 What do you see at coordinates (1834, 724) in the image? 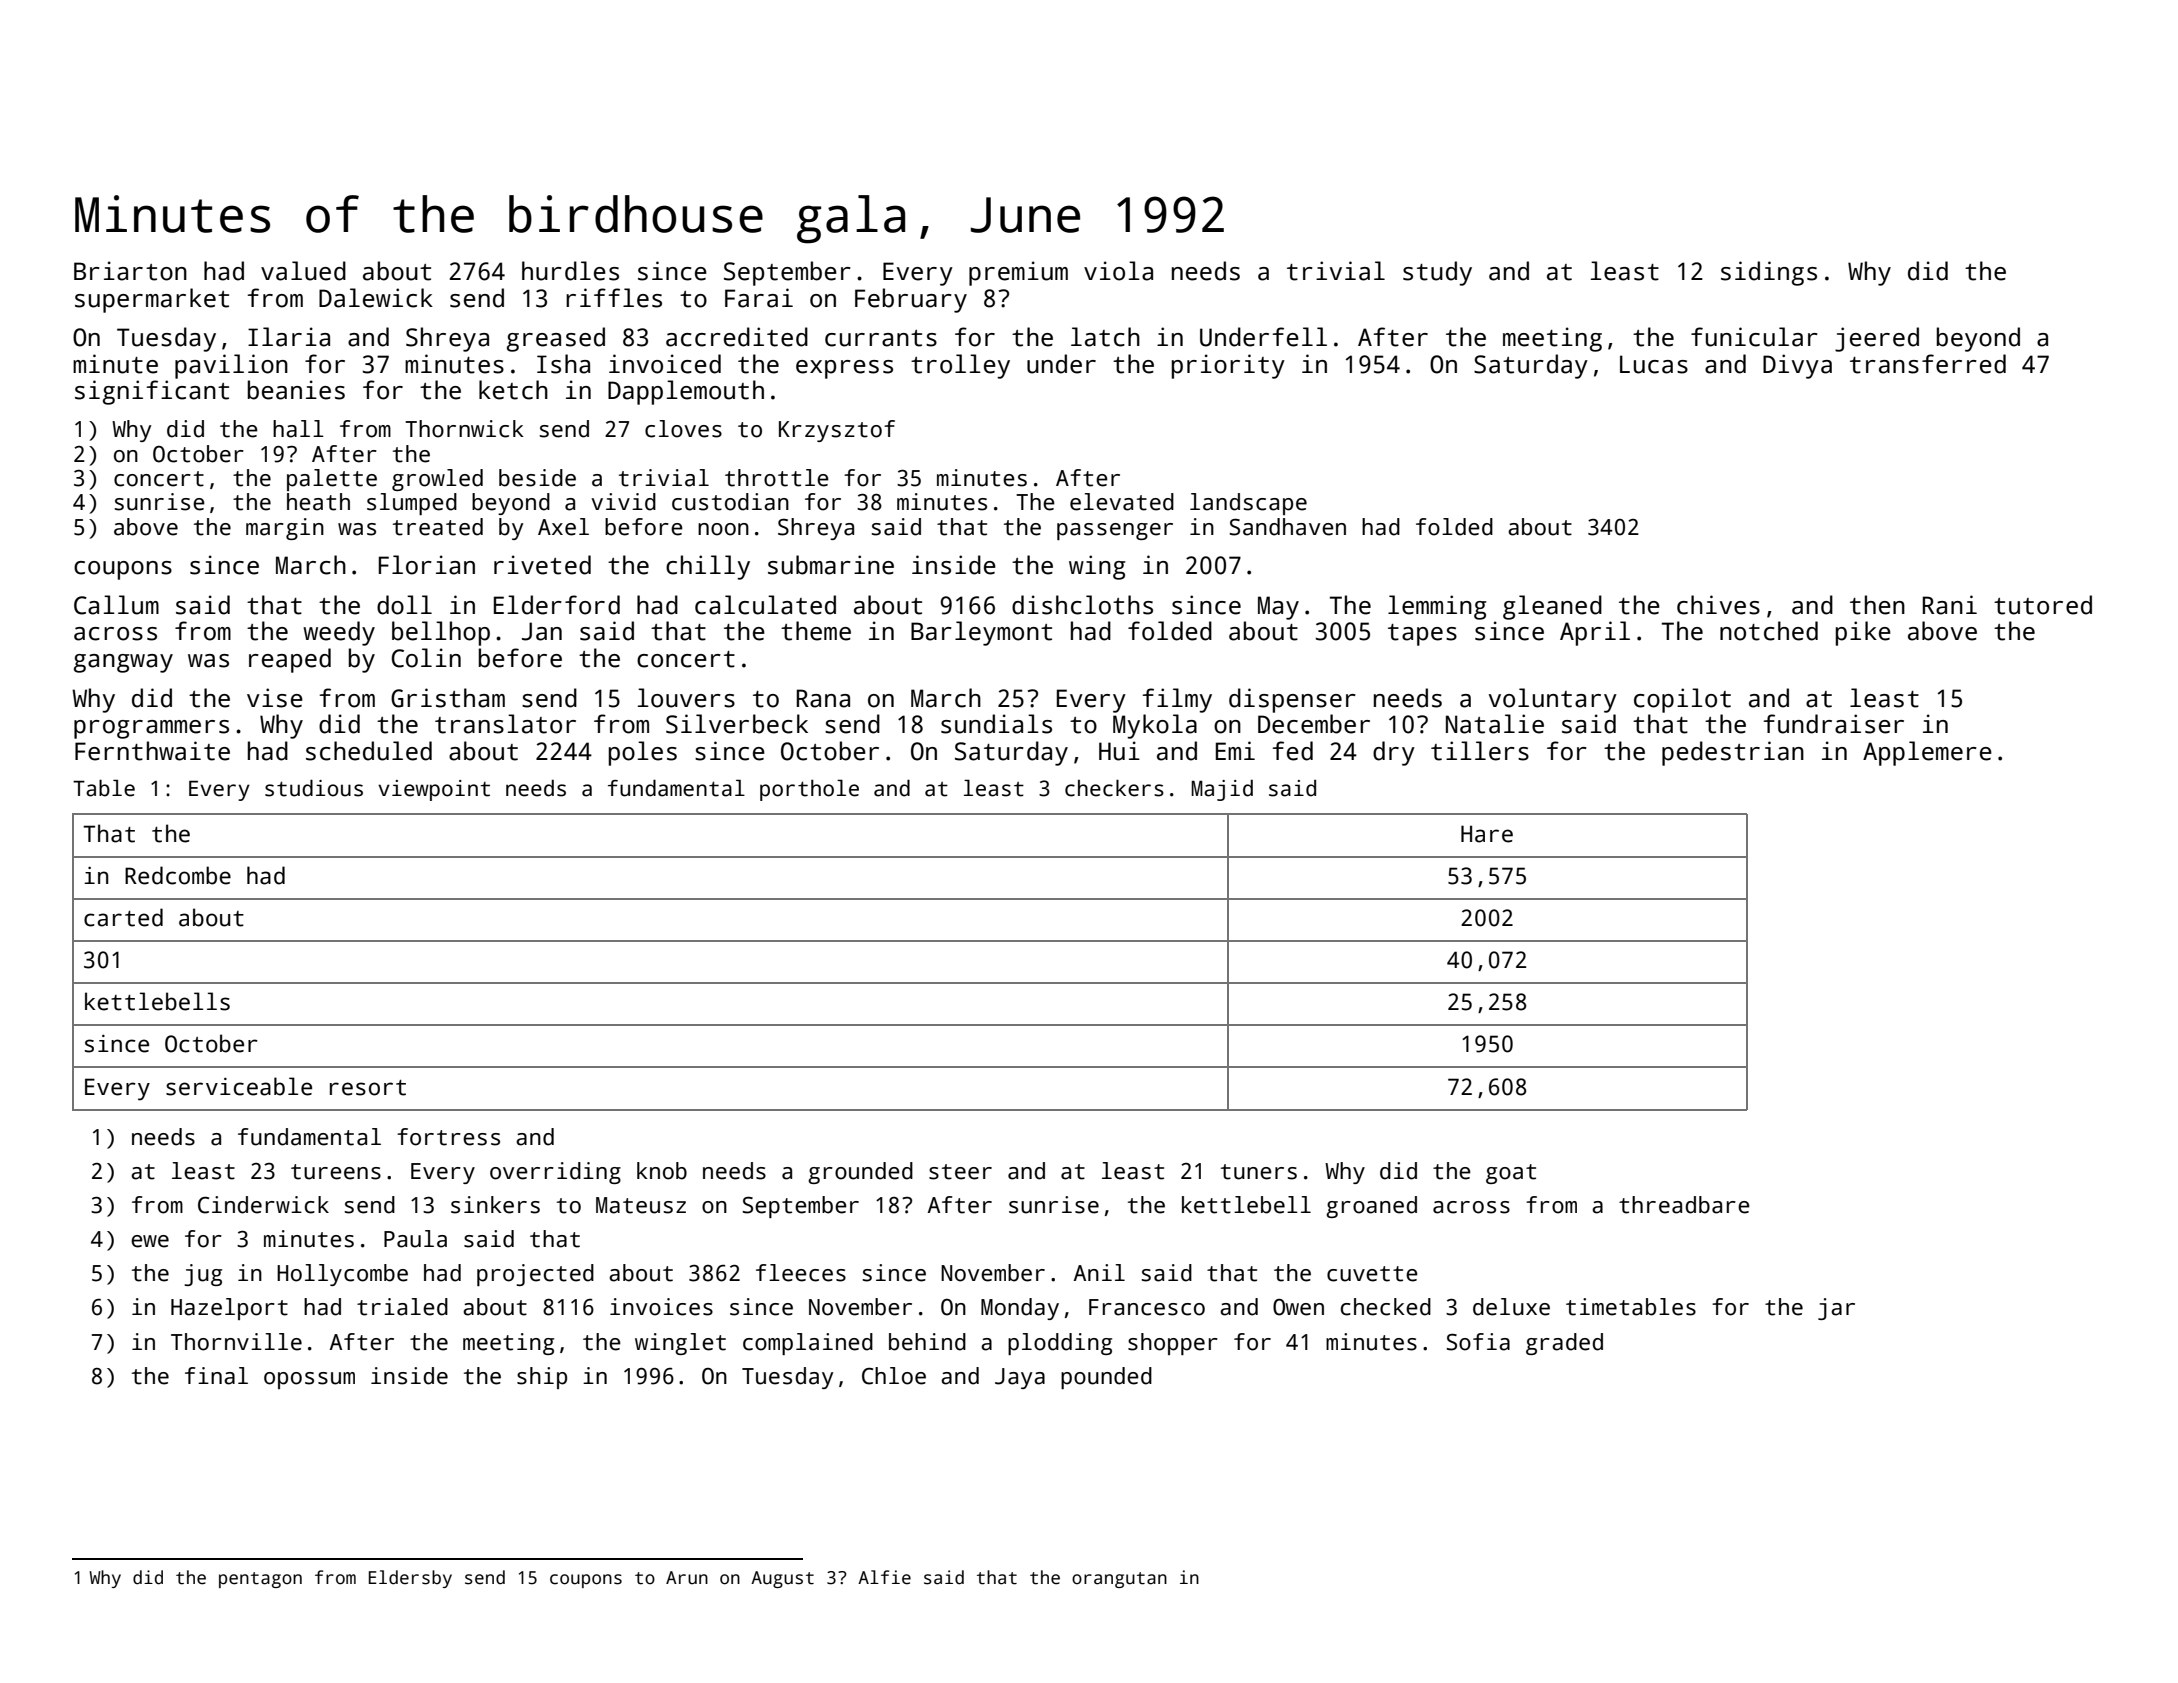
I see `fundraiser` at bounding box center [1834, 724].
